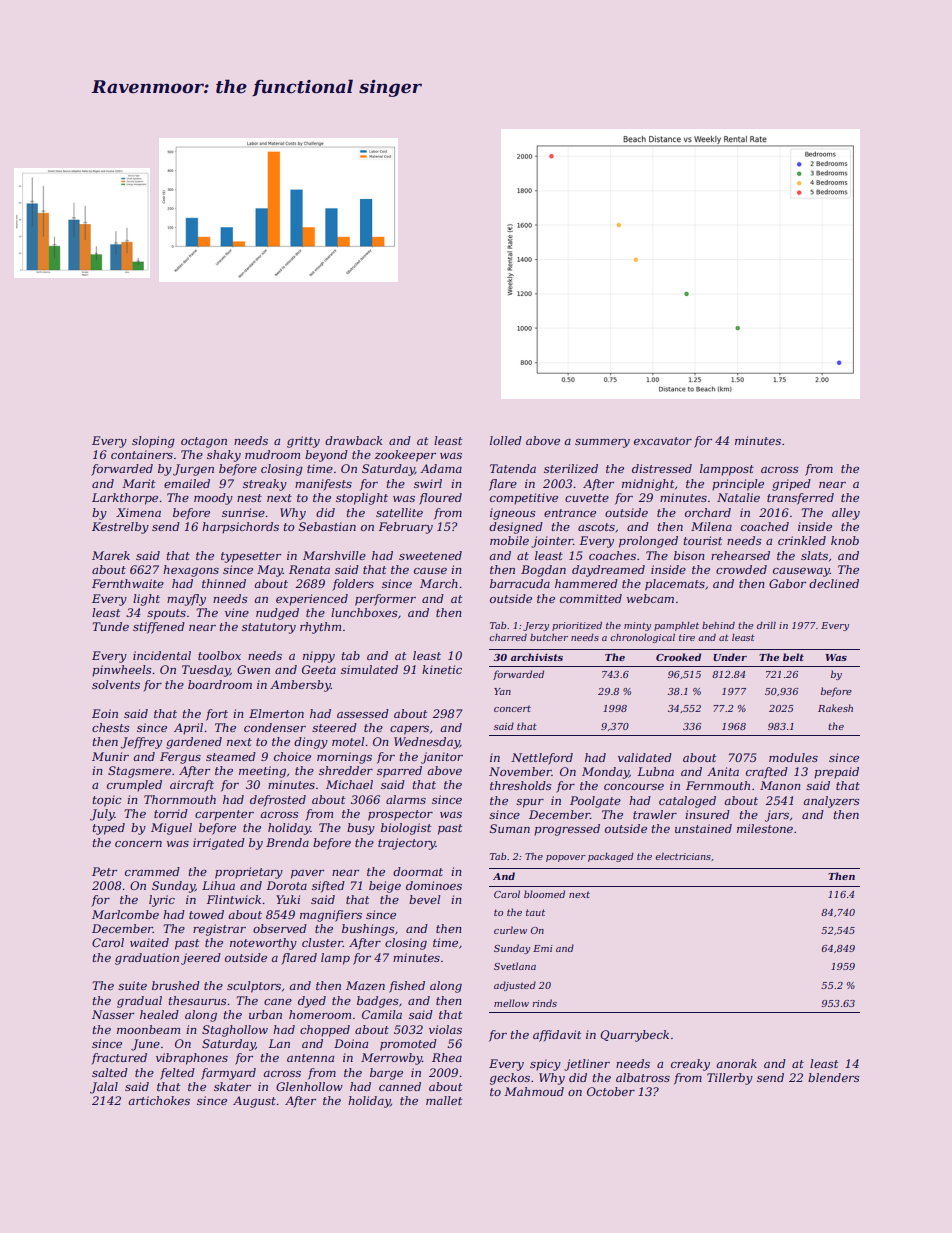 Image resolution: width=952 pixels, height=1233 pixels. Describe the element at coordinates (634, 1036) in the page. I see `Quarrybeck` at that location.
